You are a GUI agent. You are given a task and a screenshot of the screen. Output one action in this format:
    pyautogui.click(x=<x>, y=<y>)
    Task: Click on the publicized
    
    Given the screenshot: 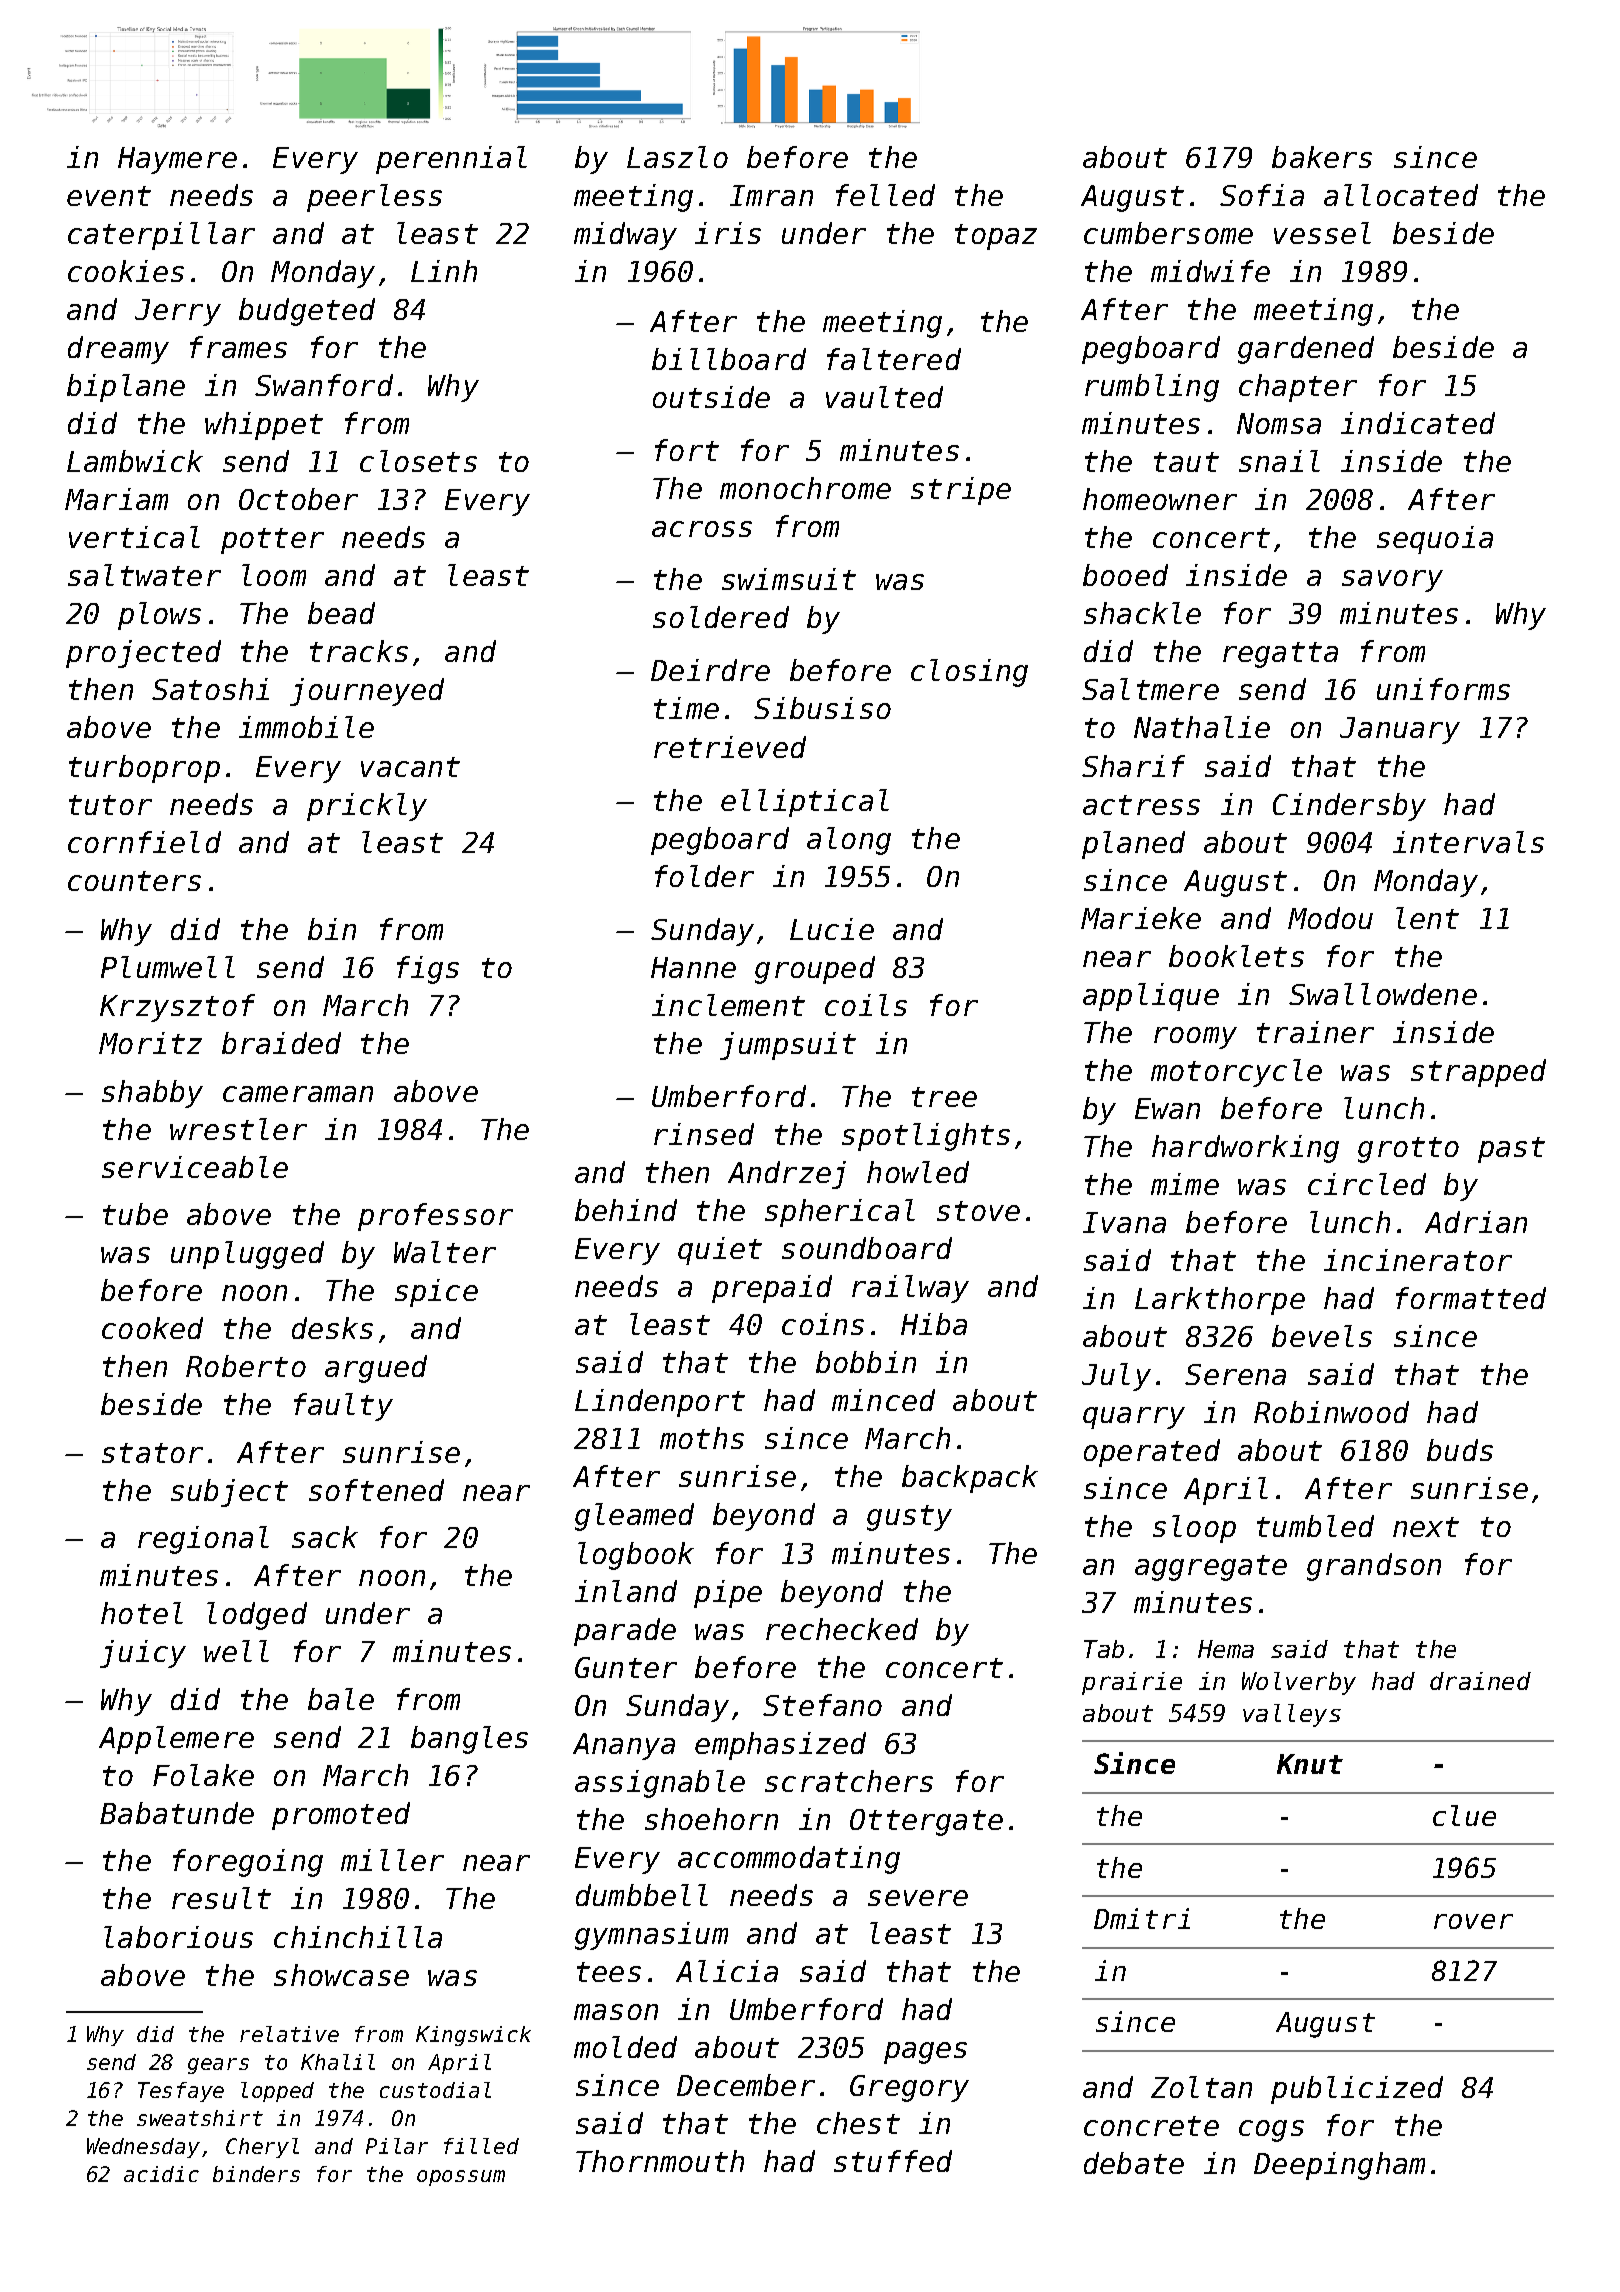 What is the action you would take?
    pyautogui.click(x=1357, y=2090)
